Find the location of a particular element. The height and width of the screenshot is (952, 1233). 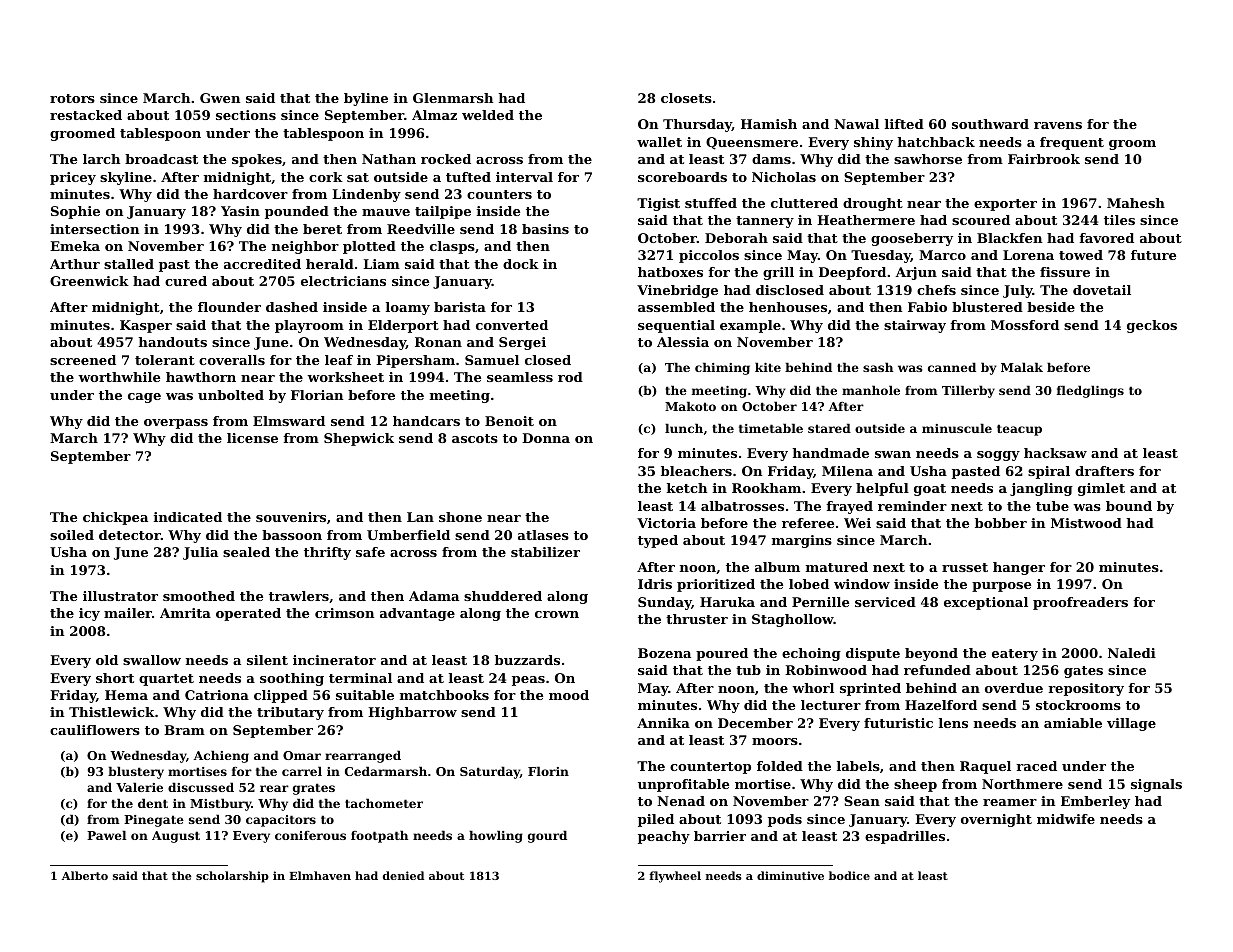

cauliflowers is located at coordinates (95, 730).
